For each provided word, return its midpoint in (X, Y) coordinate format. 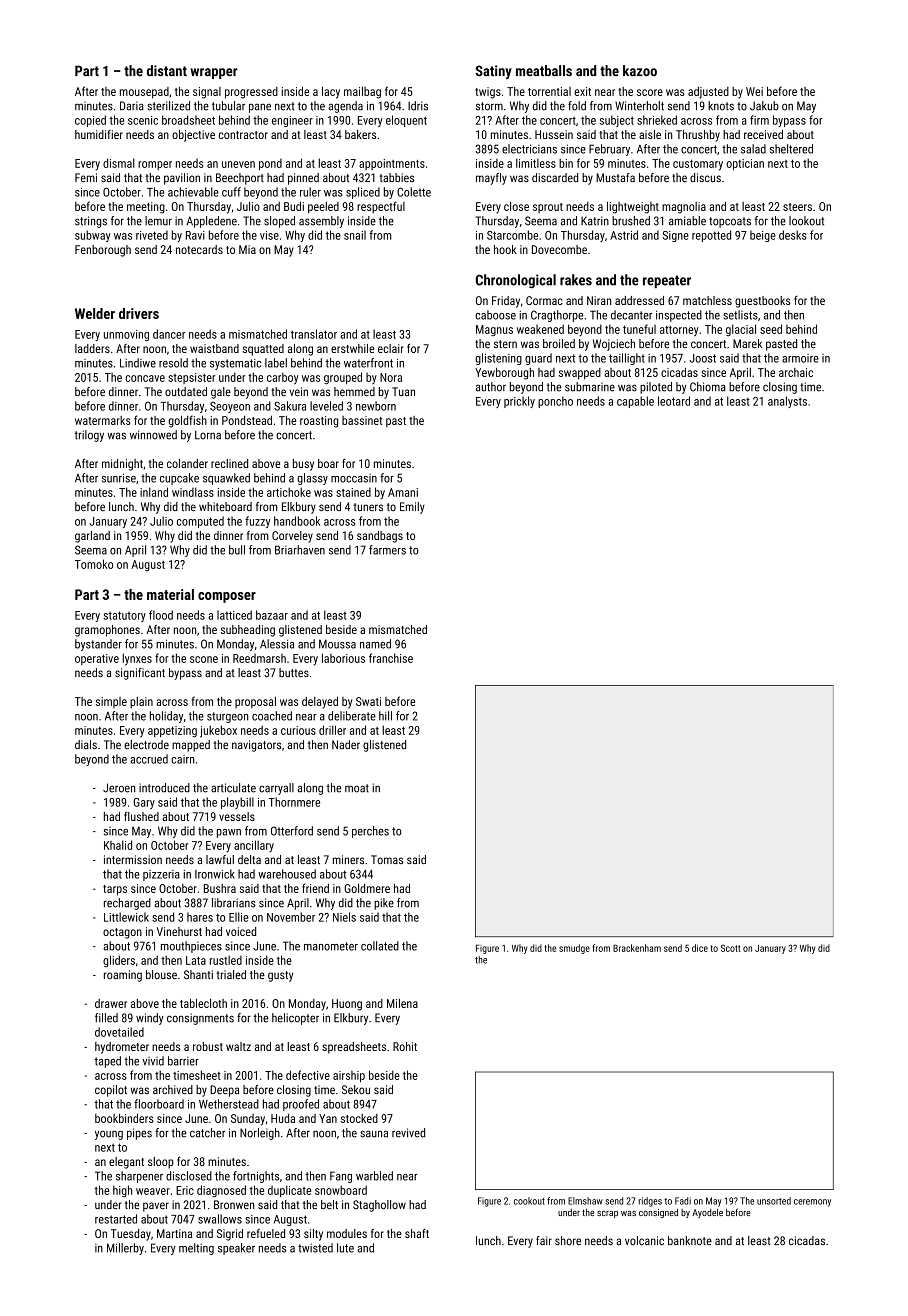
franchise (391, 658)
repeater (667, 281)
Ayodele (707, 1213)
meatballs (544, 70)
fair (544, 1240)
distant (167, 71)
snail (355, 235)
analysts (787, 402)
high (122, 1191)
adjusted (708, 93)
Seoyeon (230, 407)
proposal (255, 703)
